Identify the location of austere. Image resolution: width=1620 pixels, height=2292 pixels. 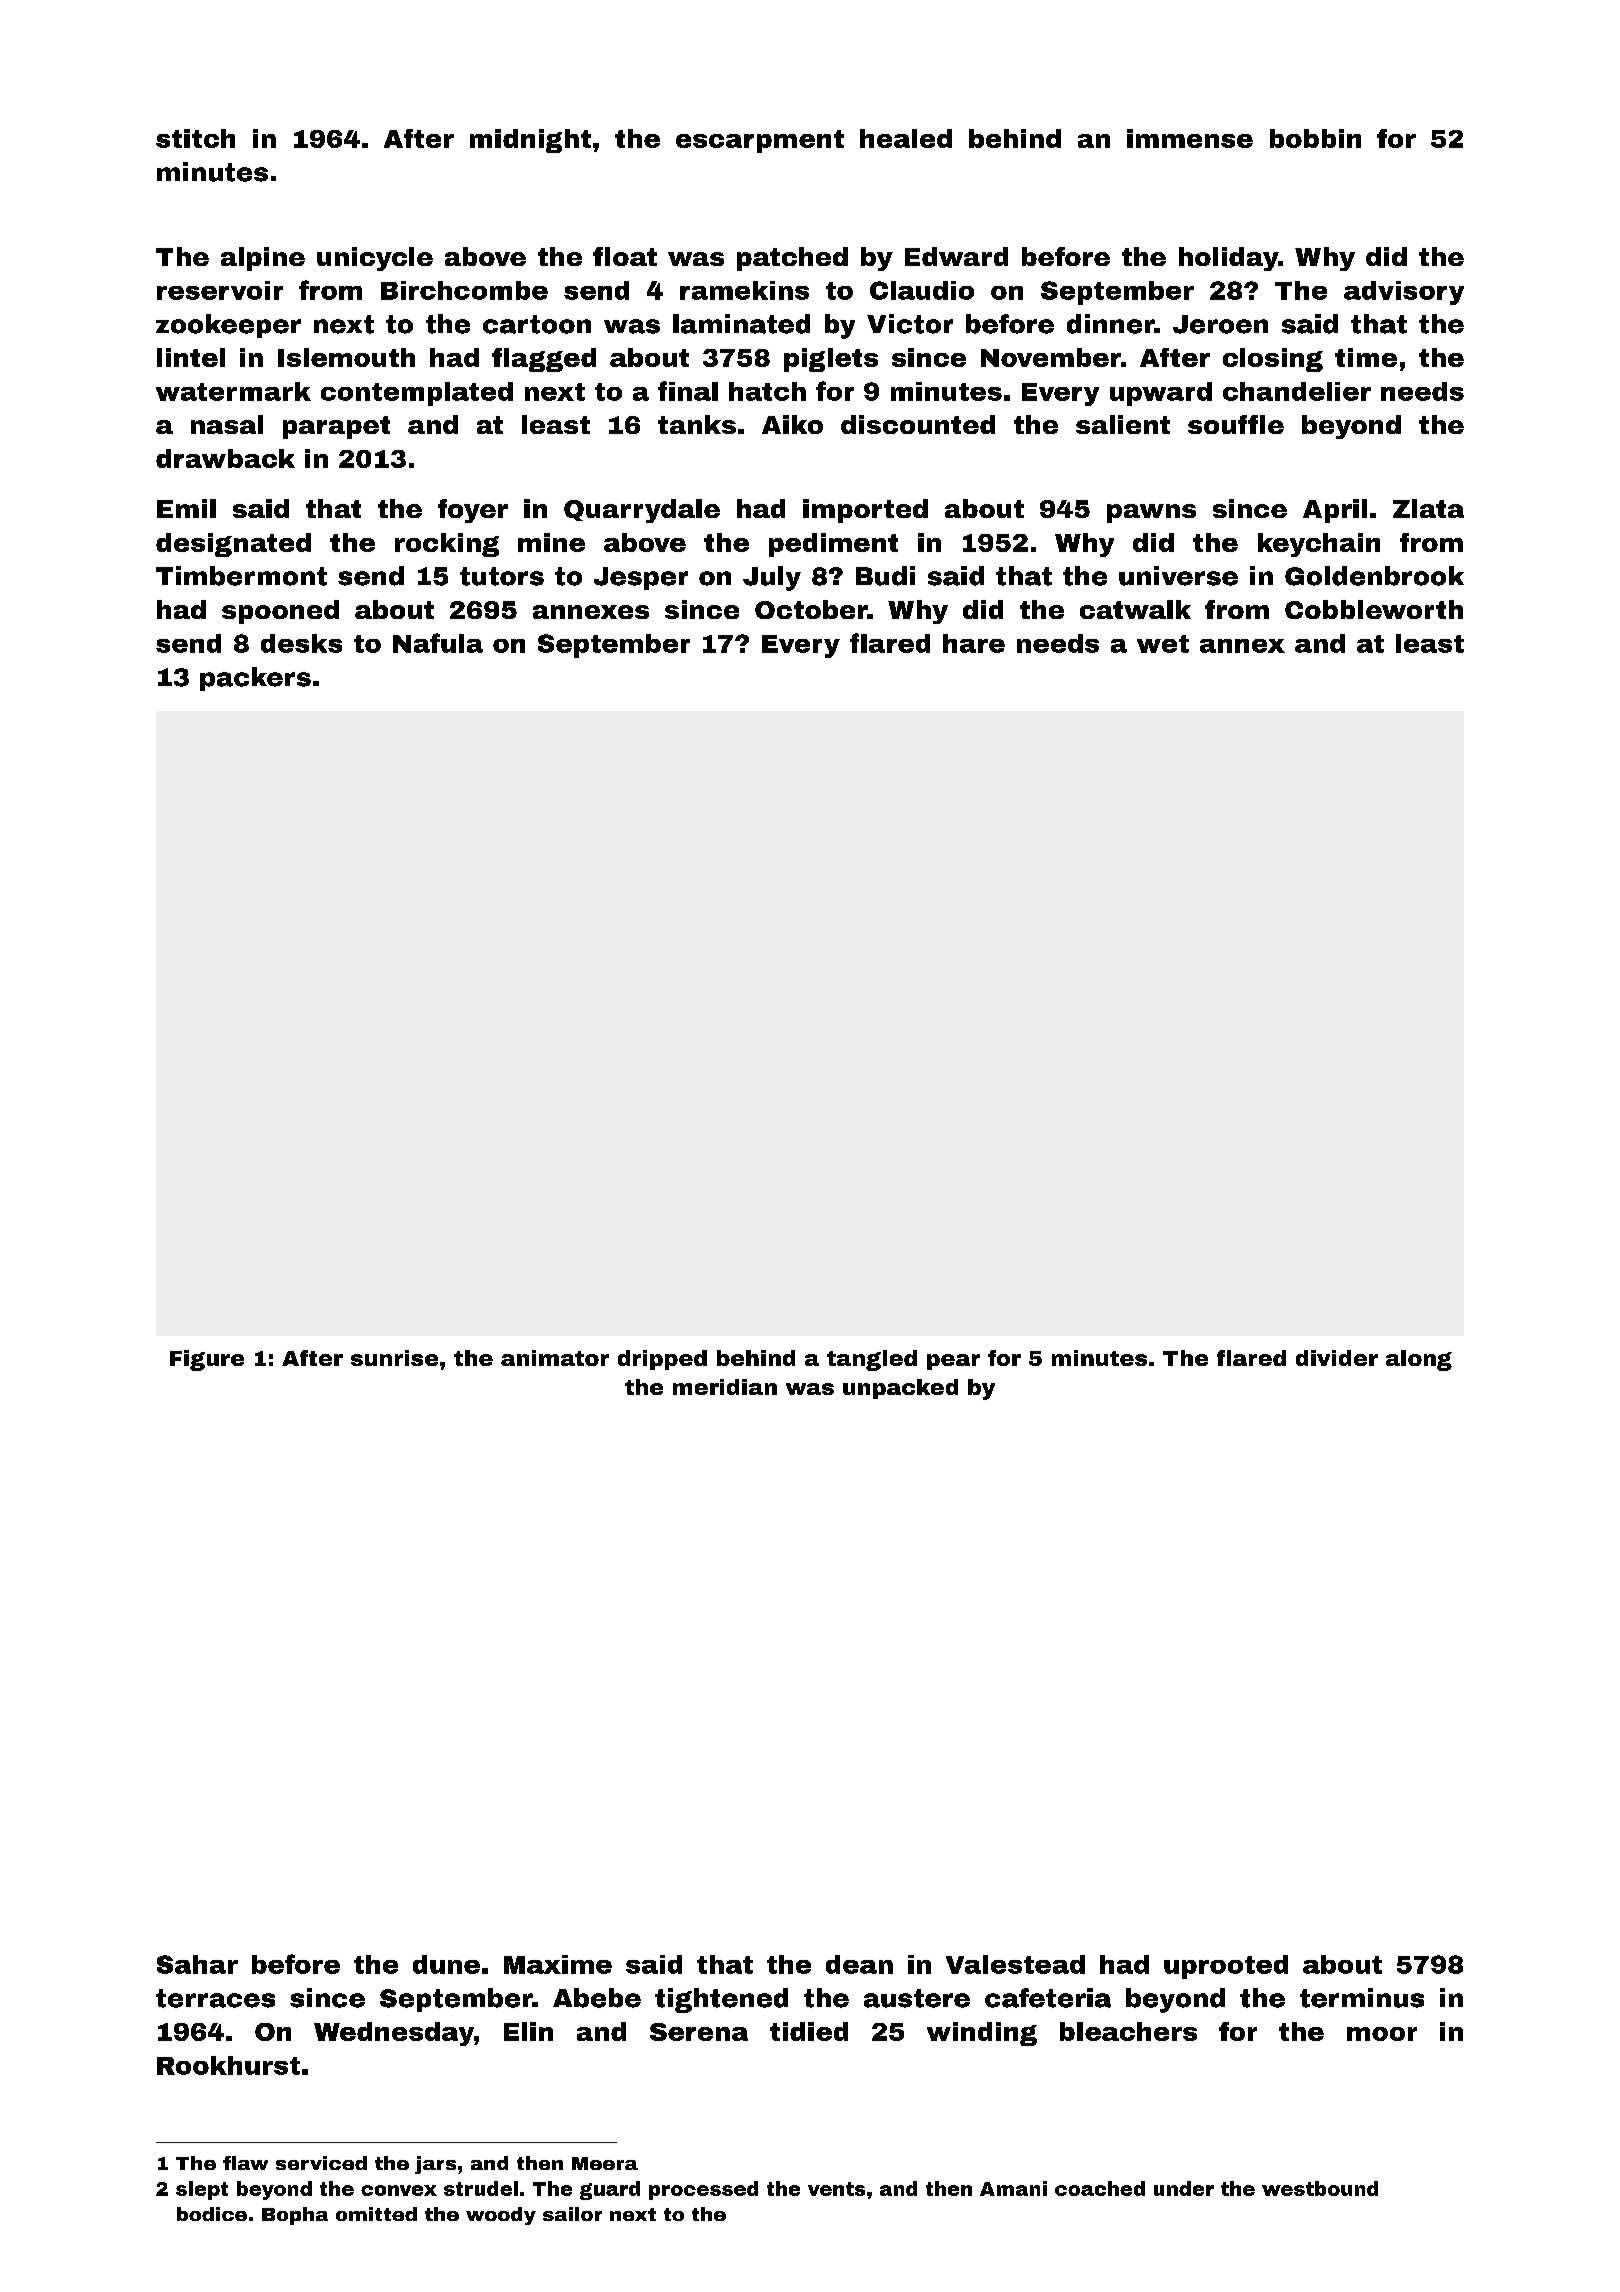
(917, 1998).
